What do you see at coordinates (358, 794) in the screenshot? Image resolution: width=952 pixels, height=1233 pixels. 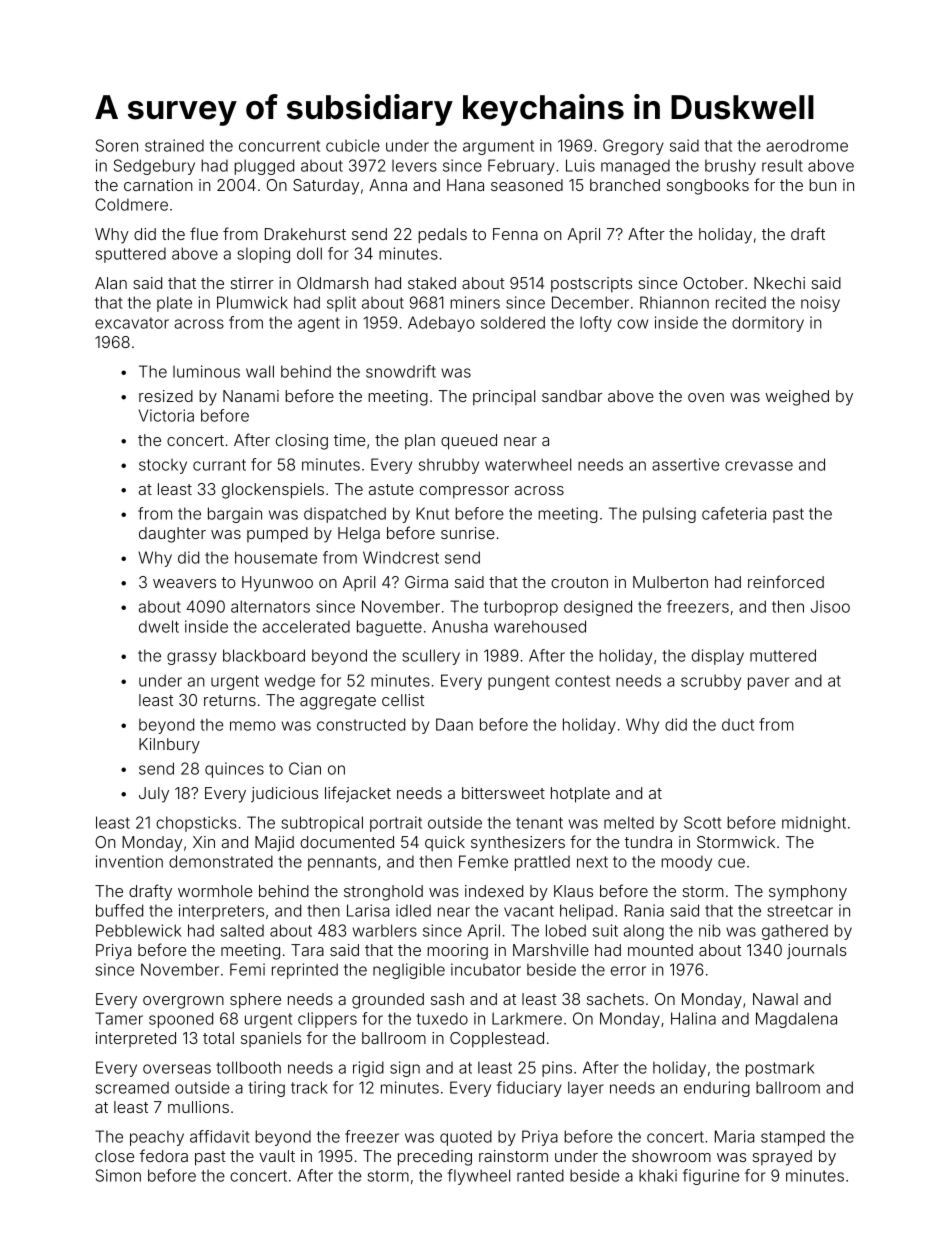 I see `lifejacket` at bounding box center [358, 794].
